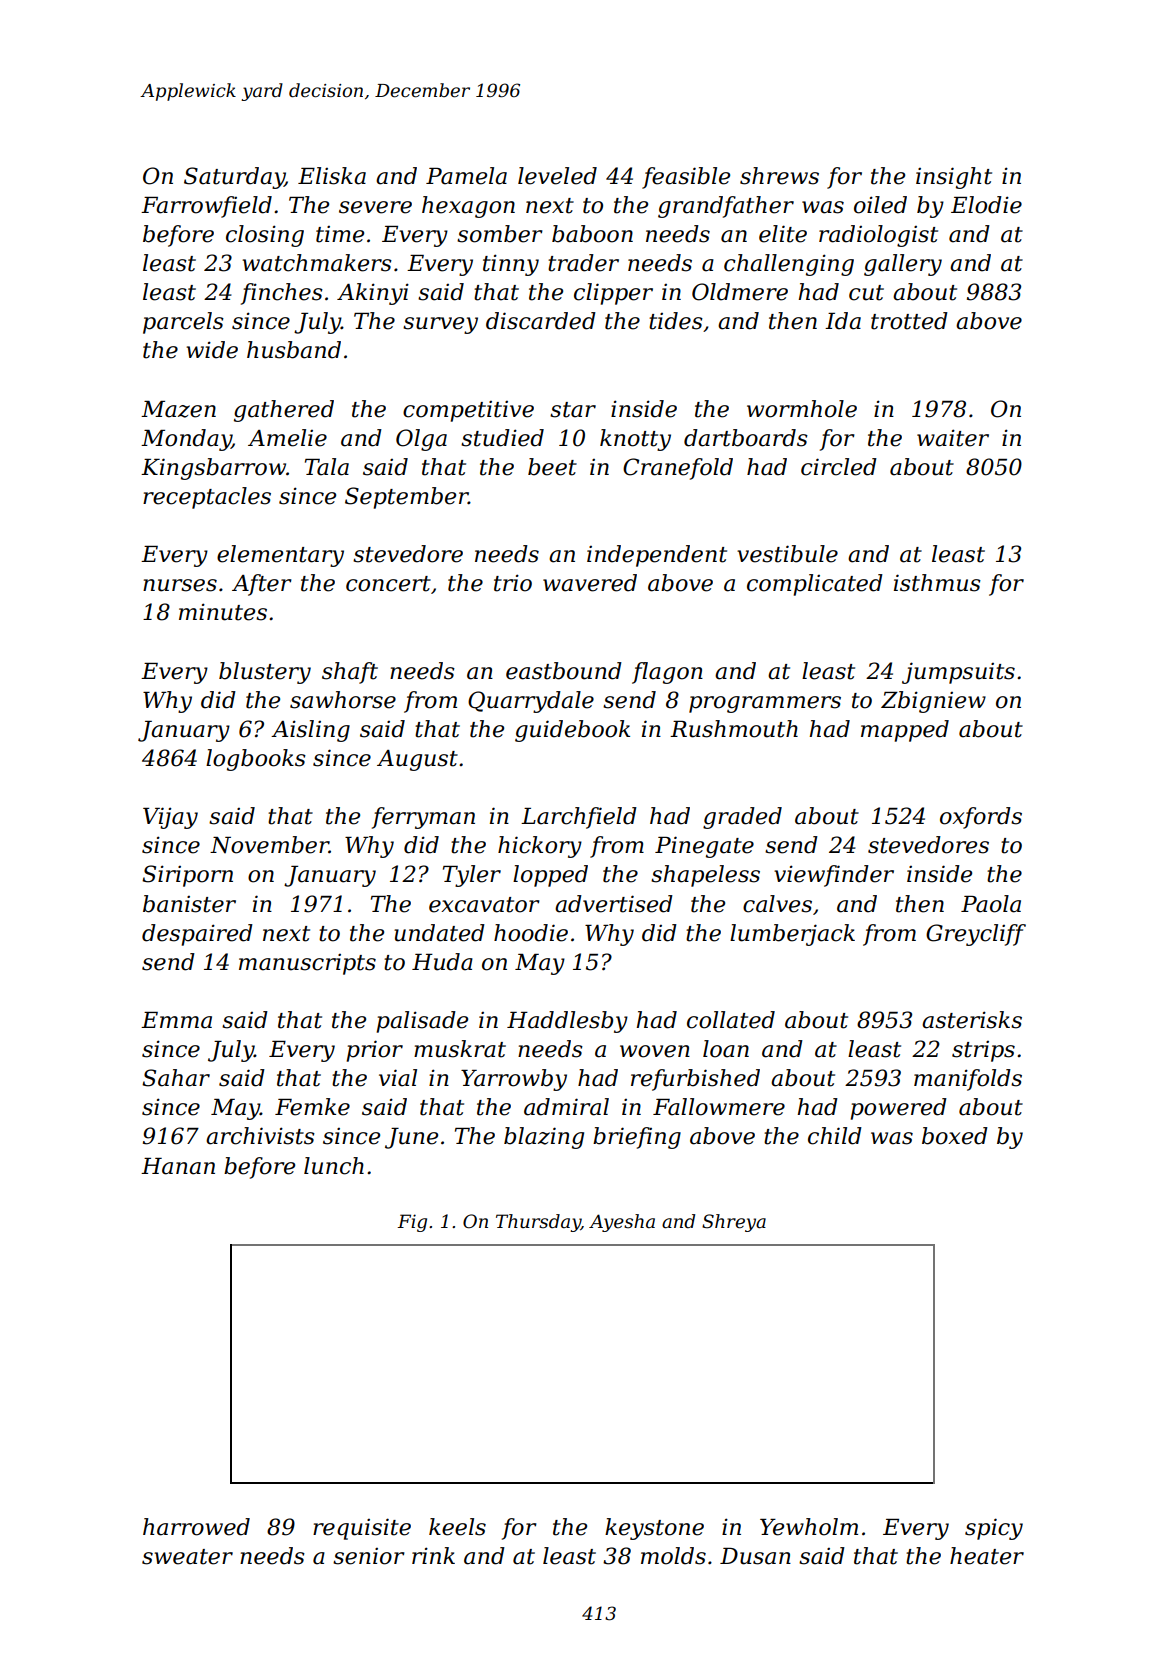 The image size is (1165, 1654). I want to click on heater, so click(987, 1556).
